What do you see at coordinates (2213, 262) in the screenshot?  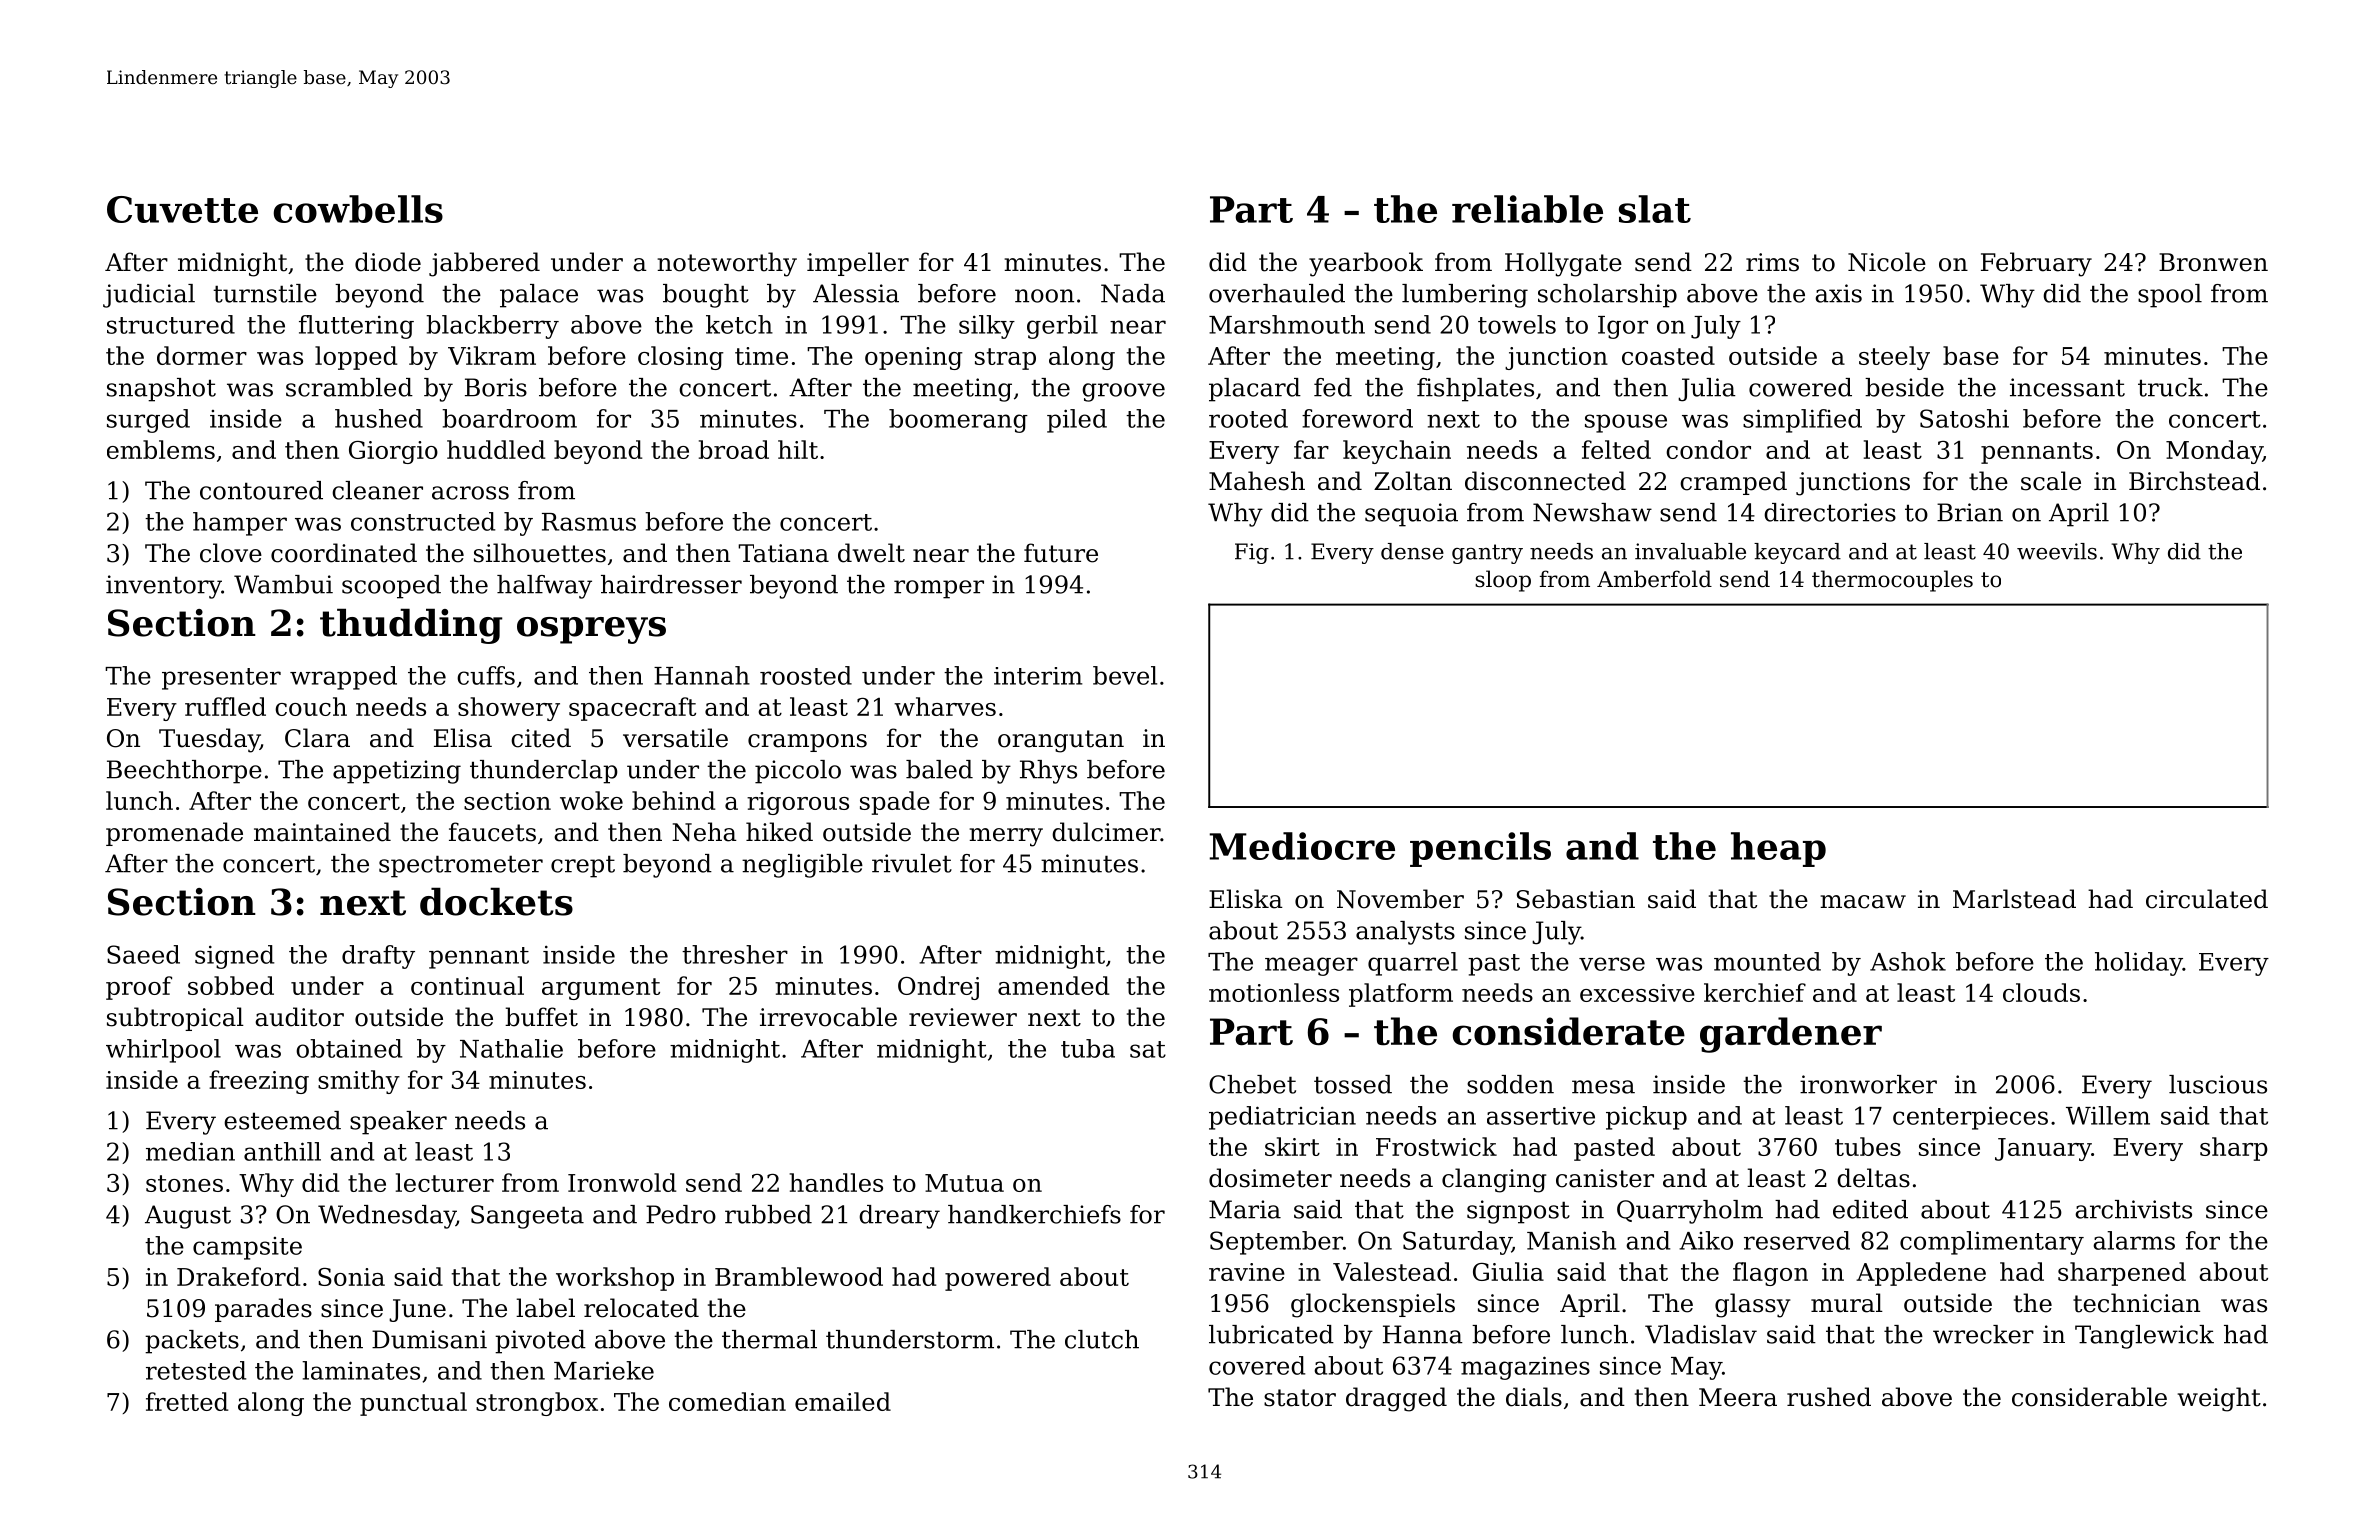 I see `Bronwen` at bounding box center [2213, 262].
